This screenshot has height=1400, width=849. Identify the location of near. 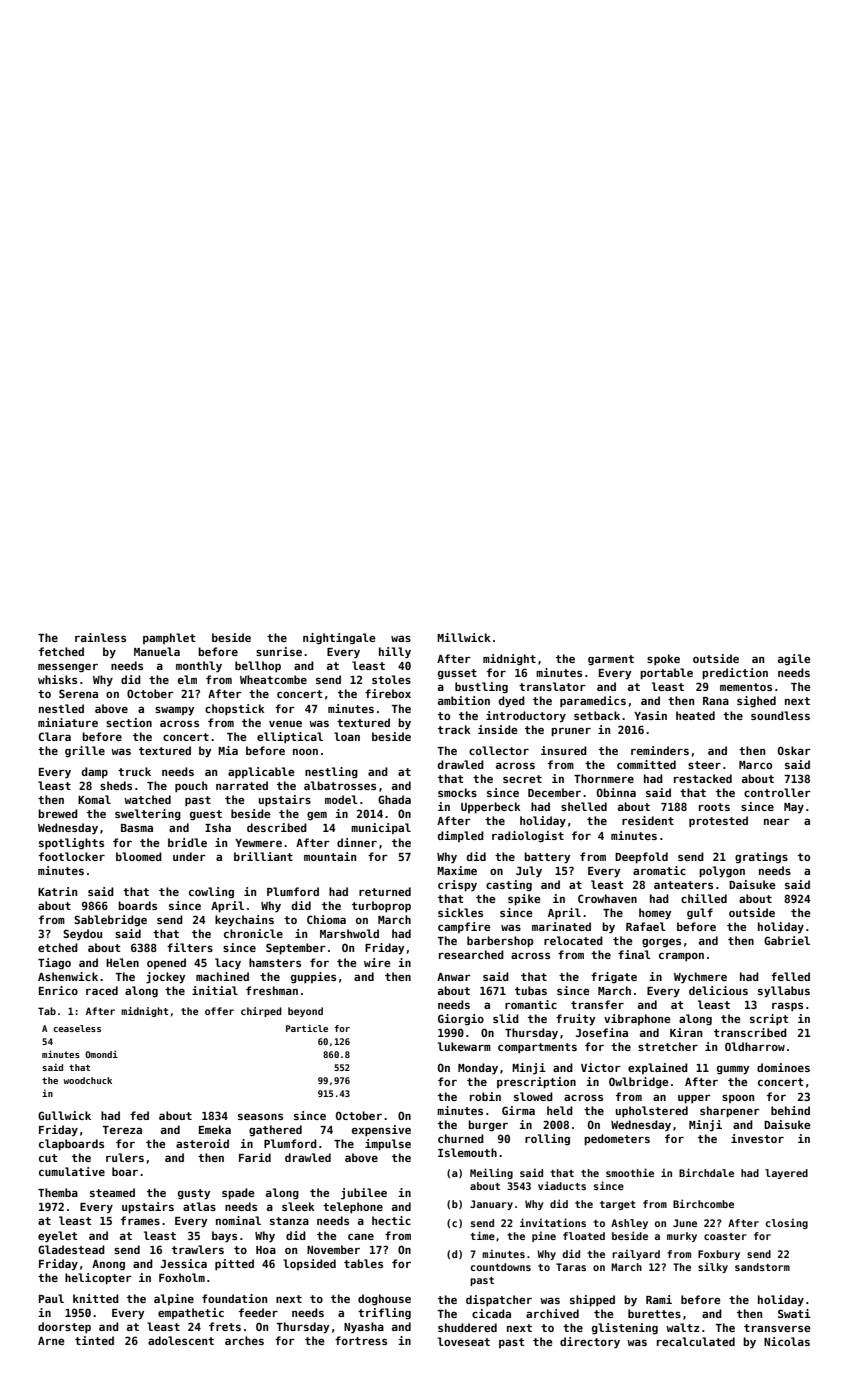
(777, 821).
